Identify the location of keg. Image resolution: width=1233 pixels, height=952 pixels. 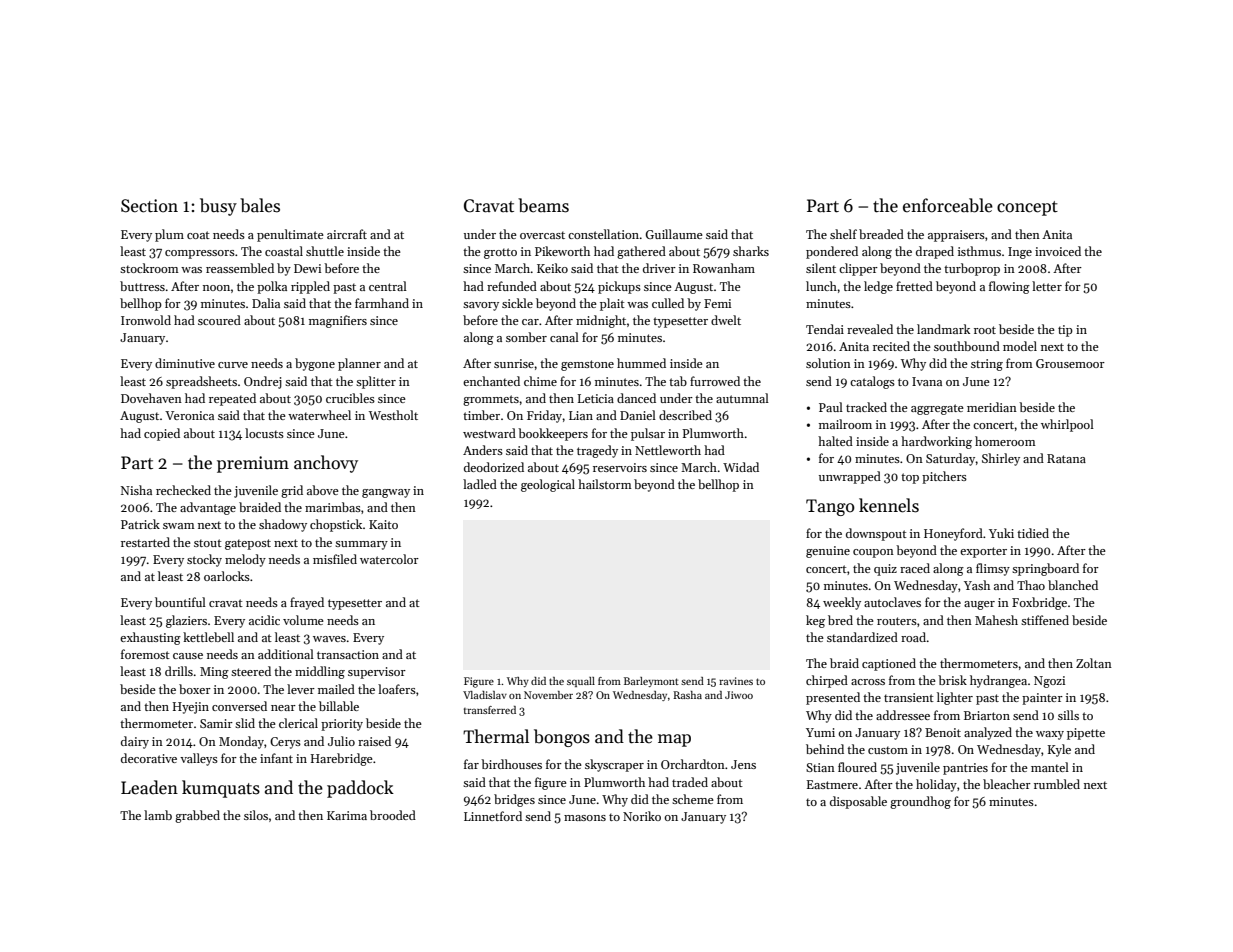
(815, 621).
